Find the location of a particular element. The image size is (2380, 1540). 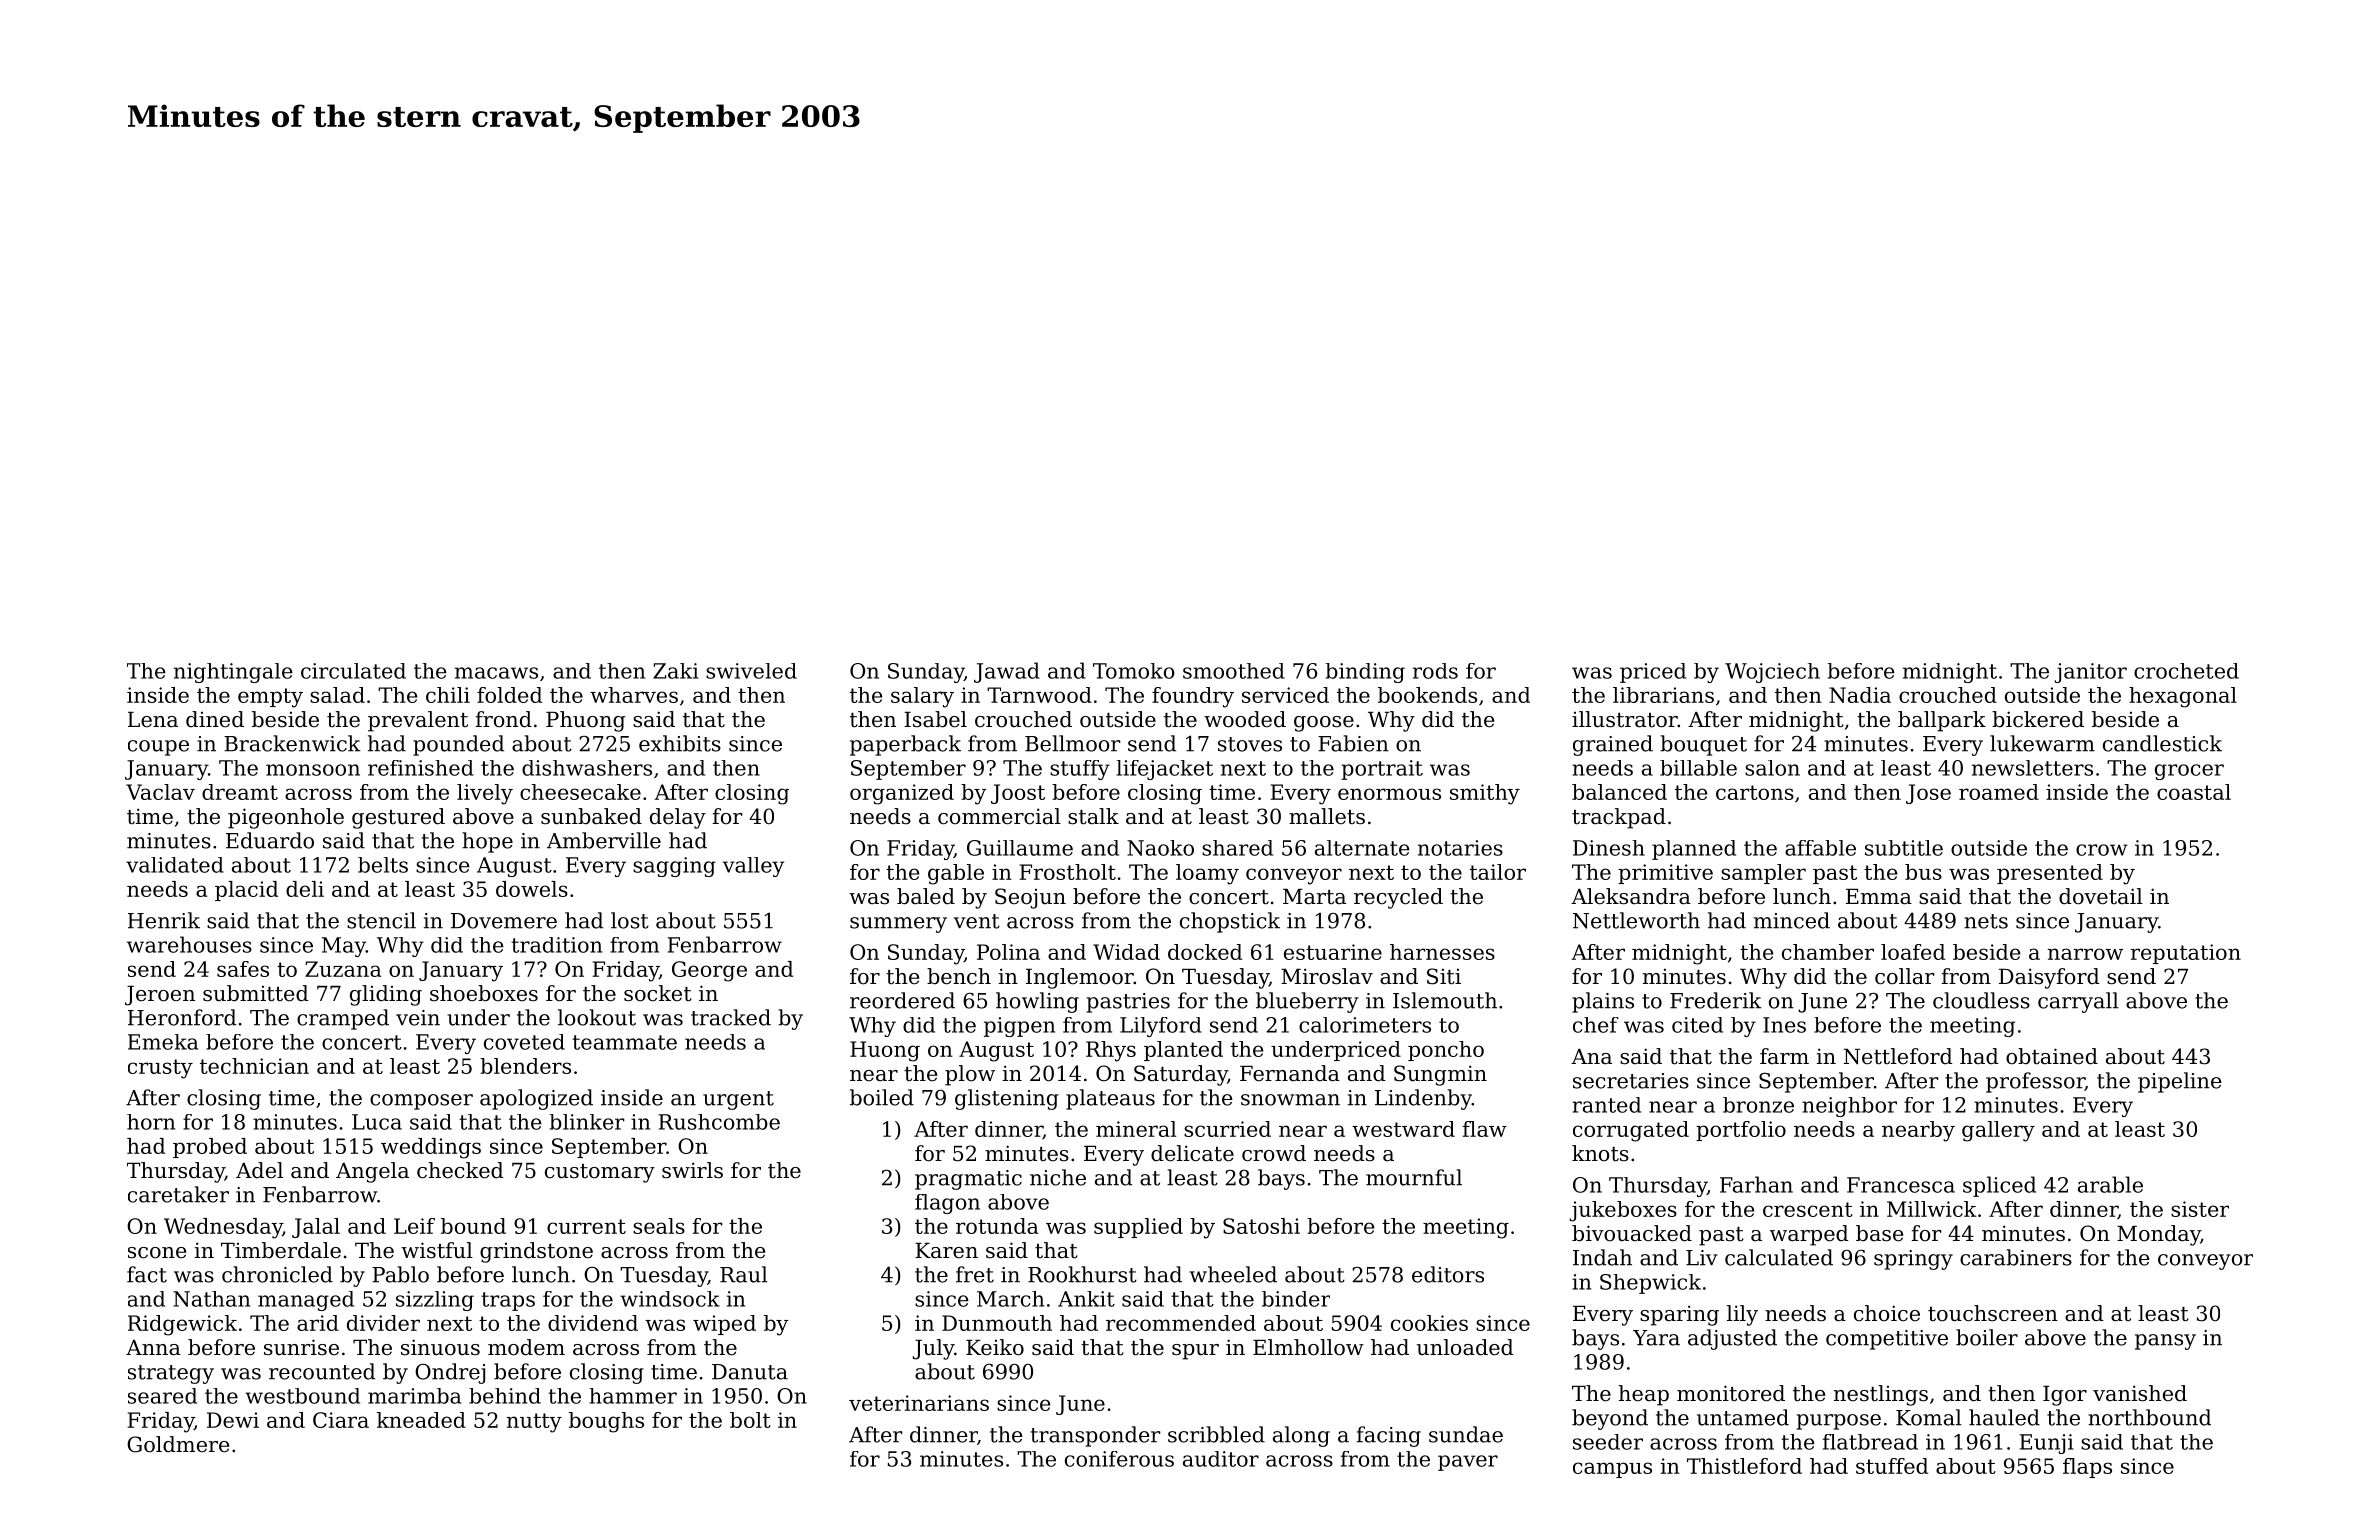

sparing is located at coordinates (1679, 1315).
